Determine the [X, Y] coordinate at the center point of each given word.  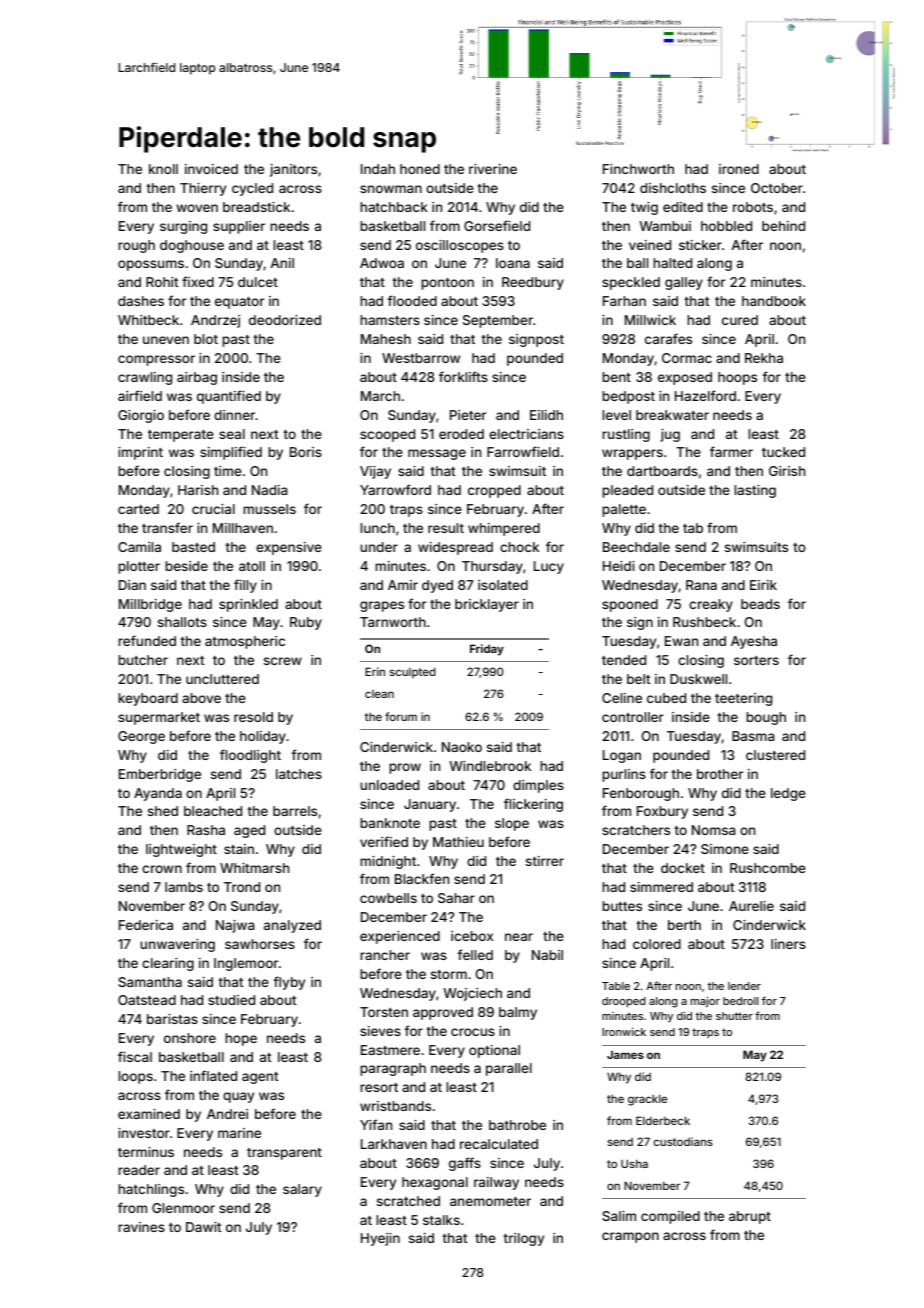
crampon [630, 1237]
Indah [378, 169]
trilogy [523, 1239]
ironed [739, 169]
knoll [163, 169]
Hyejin [380, 1239]
